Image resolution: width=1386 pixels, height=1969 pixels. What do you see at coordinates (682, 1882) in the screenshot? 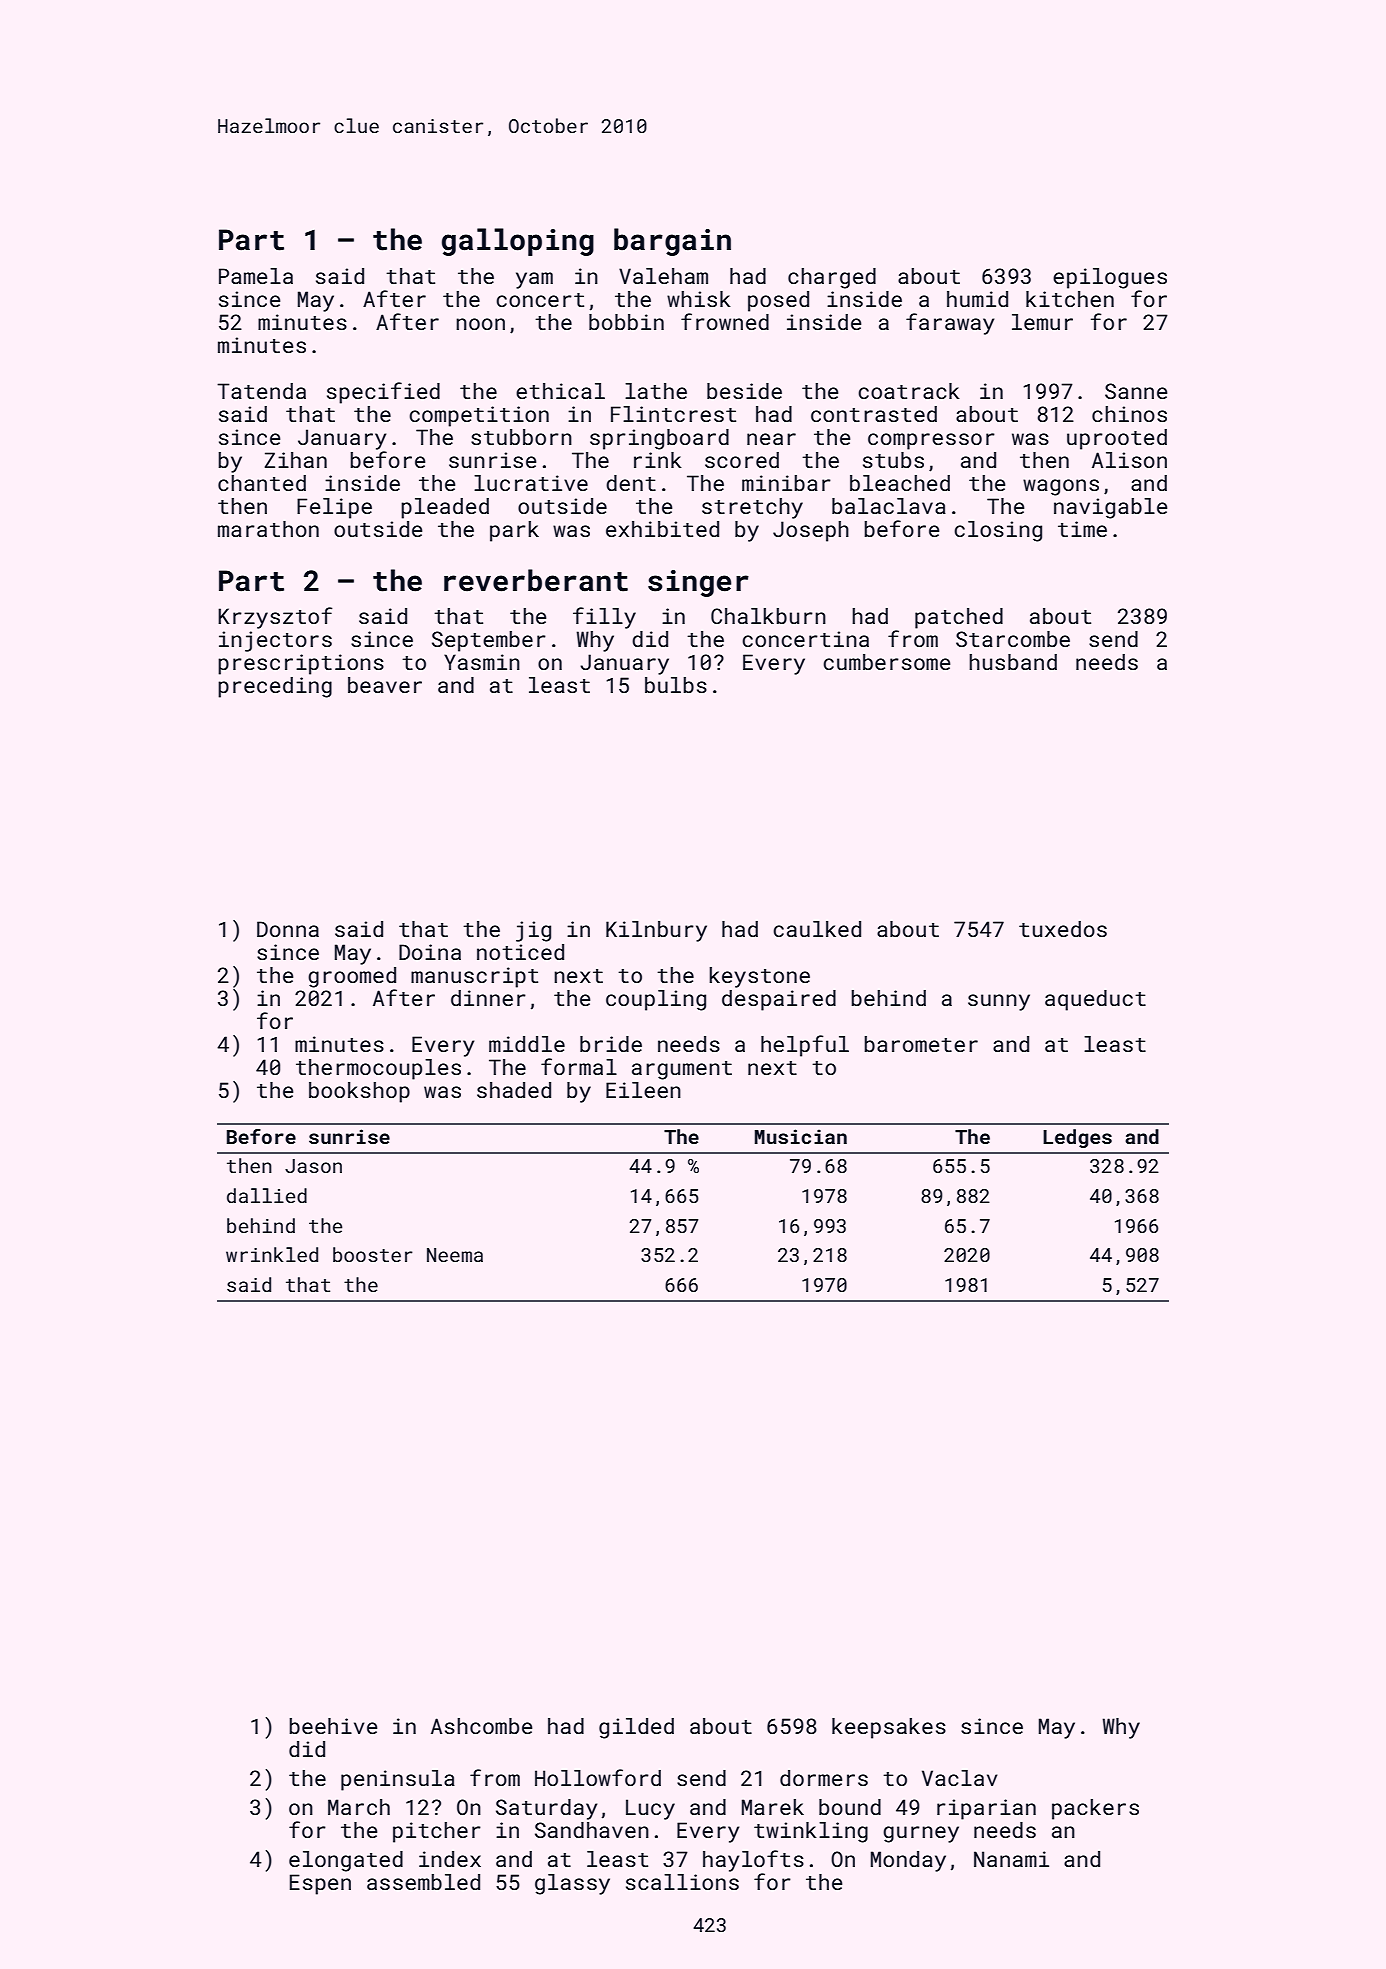
I see `scallions` at bounding box center [682, 1882].
